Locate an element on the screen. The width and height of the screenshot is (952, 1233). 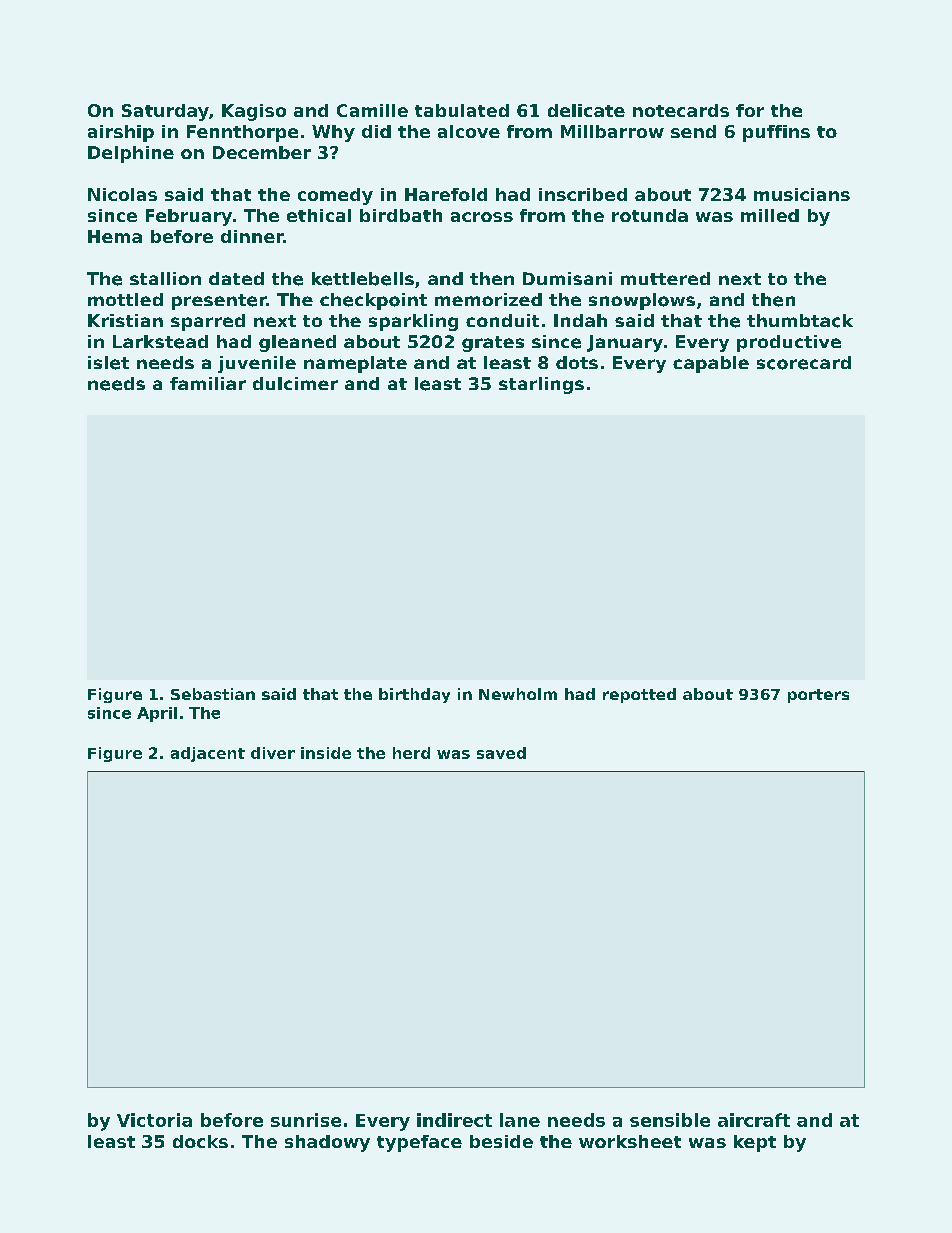
notecards is located at coordinates (681, 110).
